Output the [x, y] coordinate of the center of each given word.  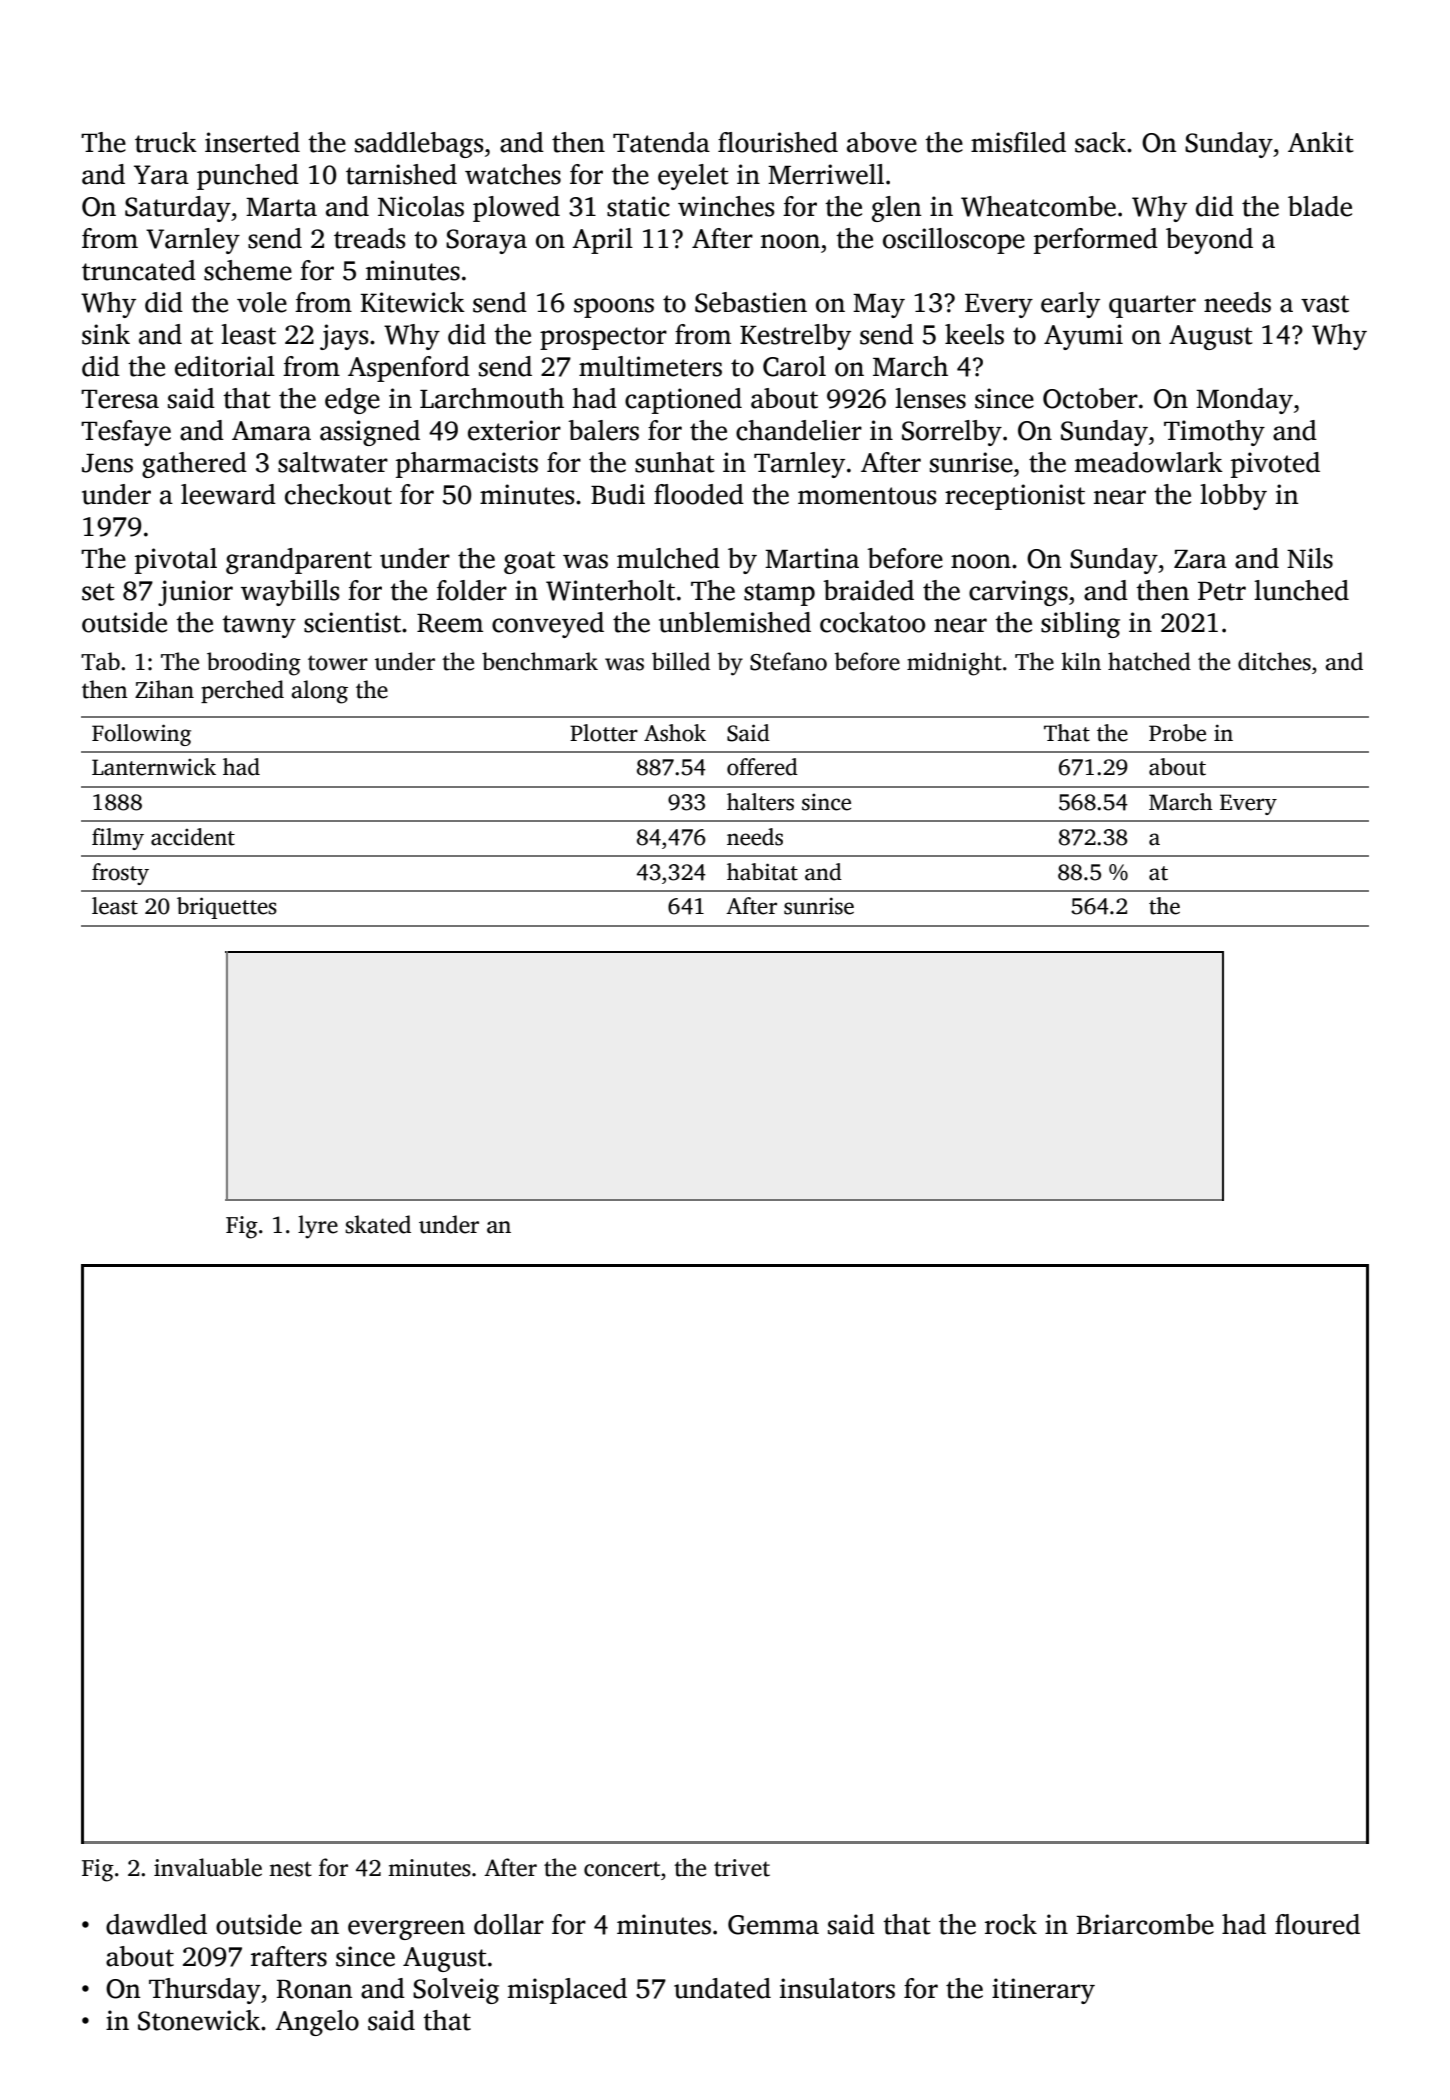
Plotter [604, 733]
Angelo [317, 2023]
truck [166, 142]
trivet [742, 1868]
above [882, 142]
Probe [1177, 733]
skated [378, 1224]
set [98, 592]
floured [1317, 1924]
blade [1320, 206]
